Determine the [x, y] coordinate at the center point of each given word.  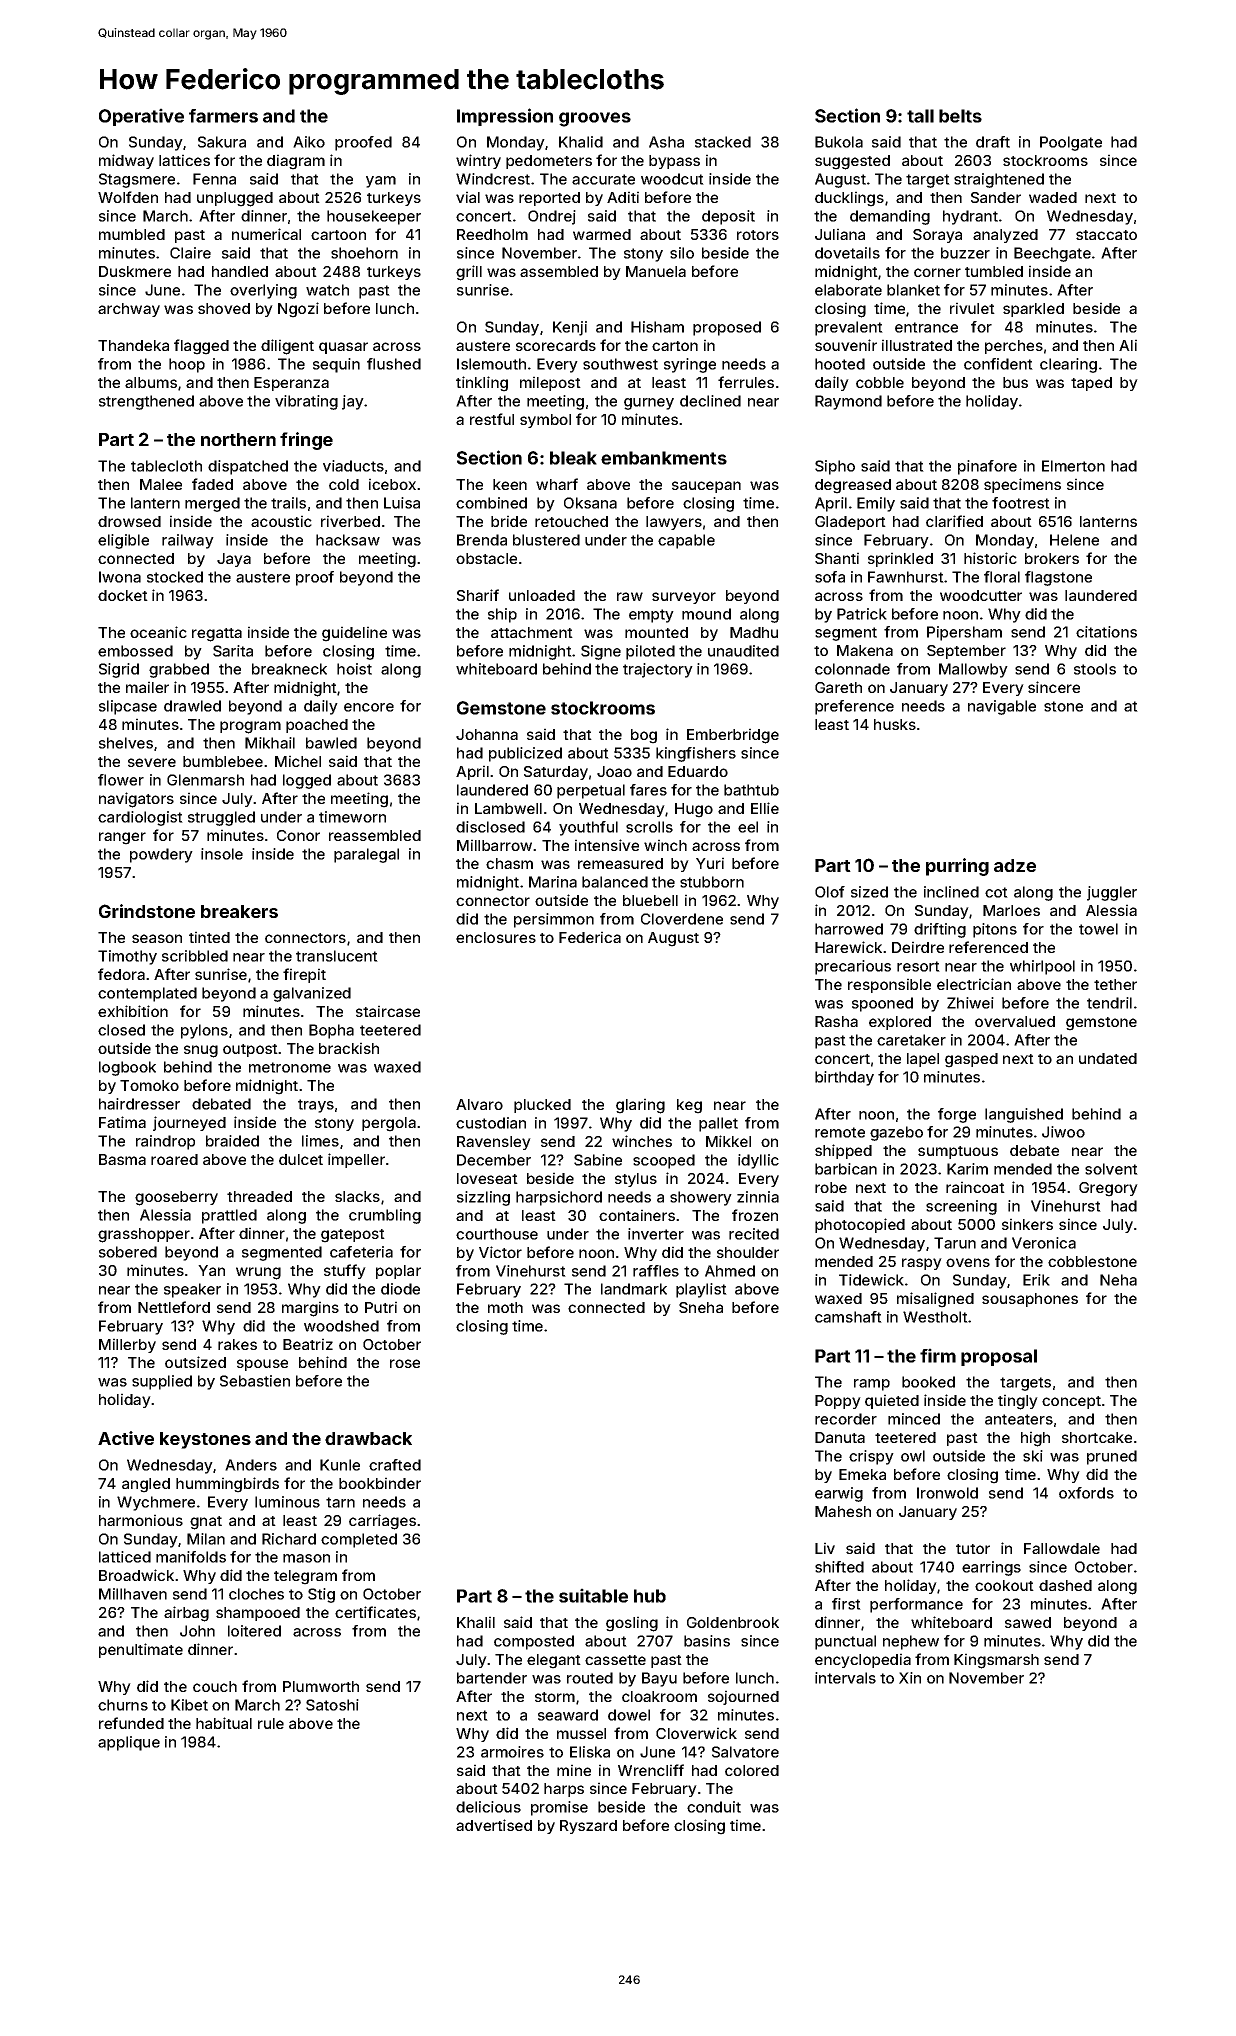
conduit [714, 1807]
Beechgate [1052, 254]
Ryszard [588, 1827]
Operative [141, 117]
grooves [595, 119]
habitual [224, 1723]
